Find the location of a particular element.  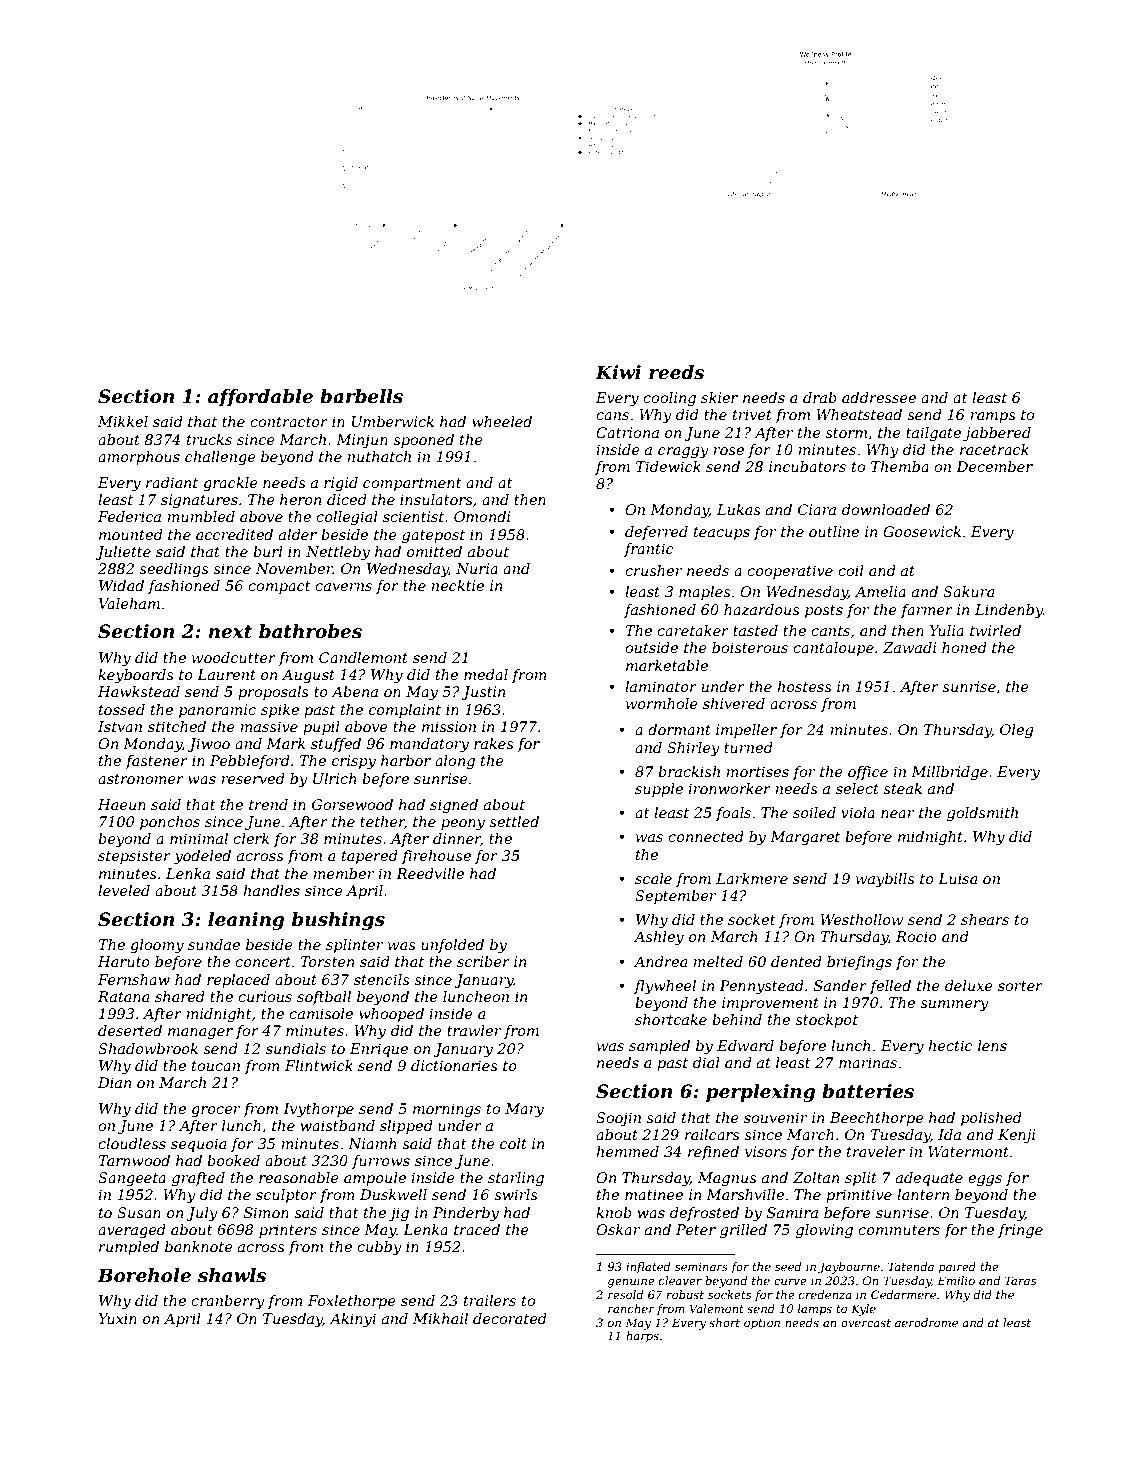

eggs is located at coordinates (985, 1180).
